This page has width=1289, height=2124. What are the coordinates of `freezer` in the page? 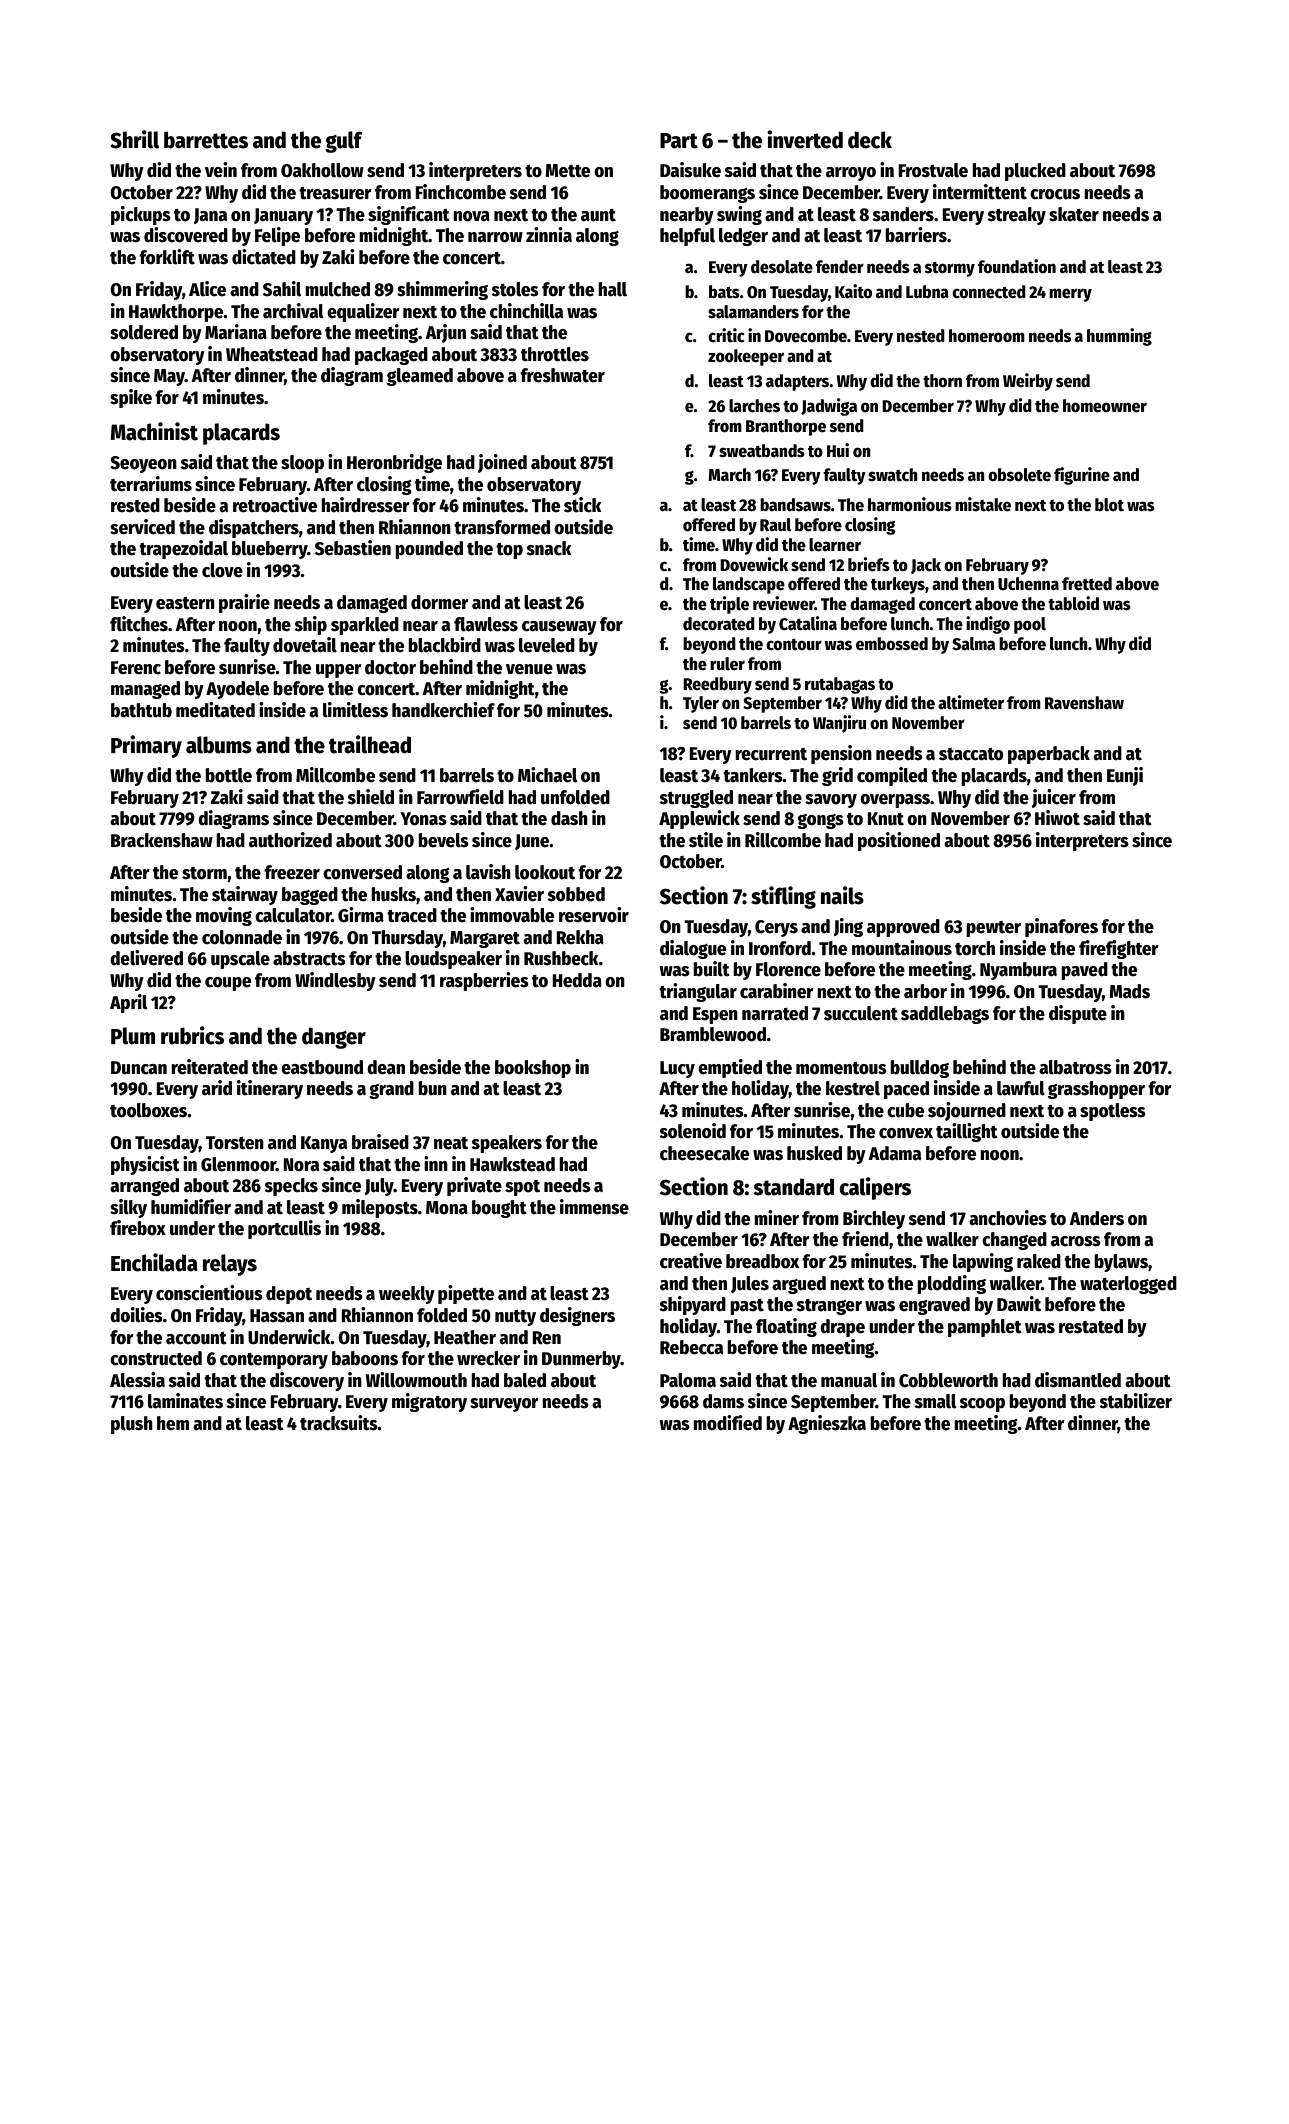 It's located at (292, 872).
